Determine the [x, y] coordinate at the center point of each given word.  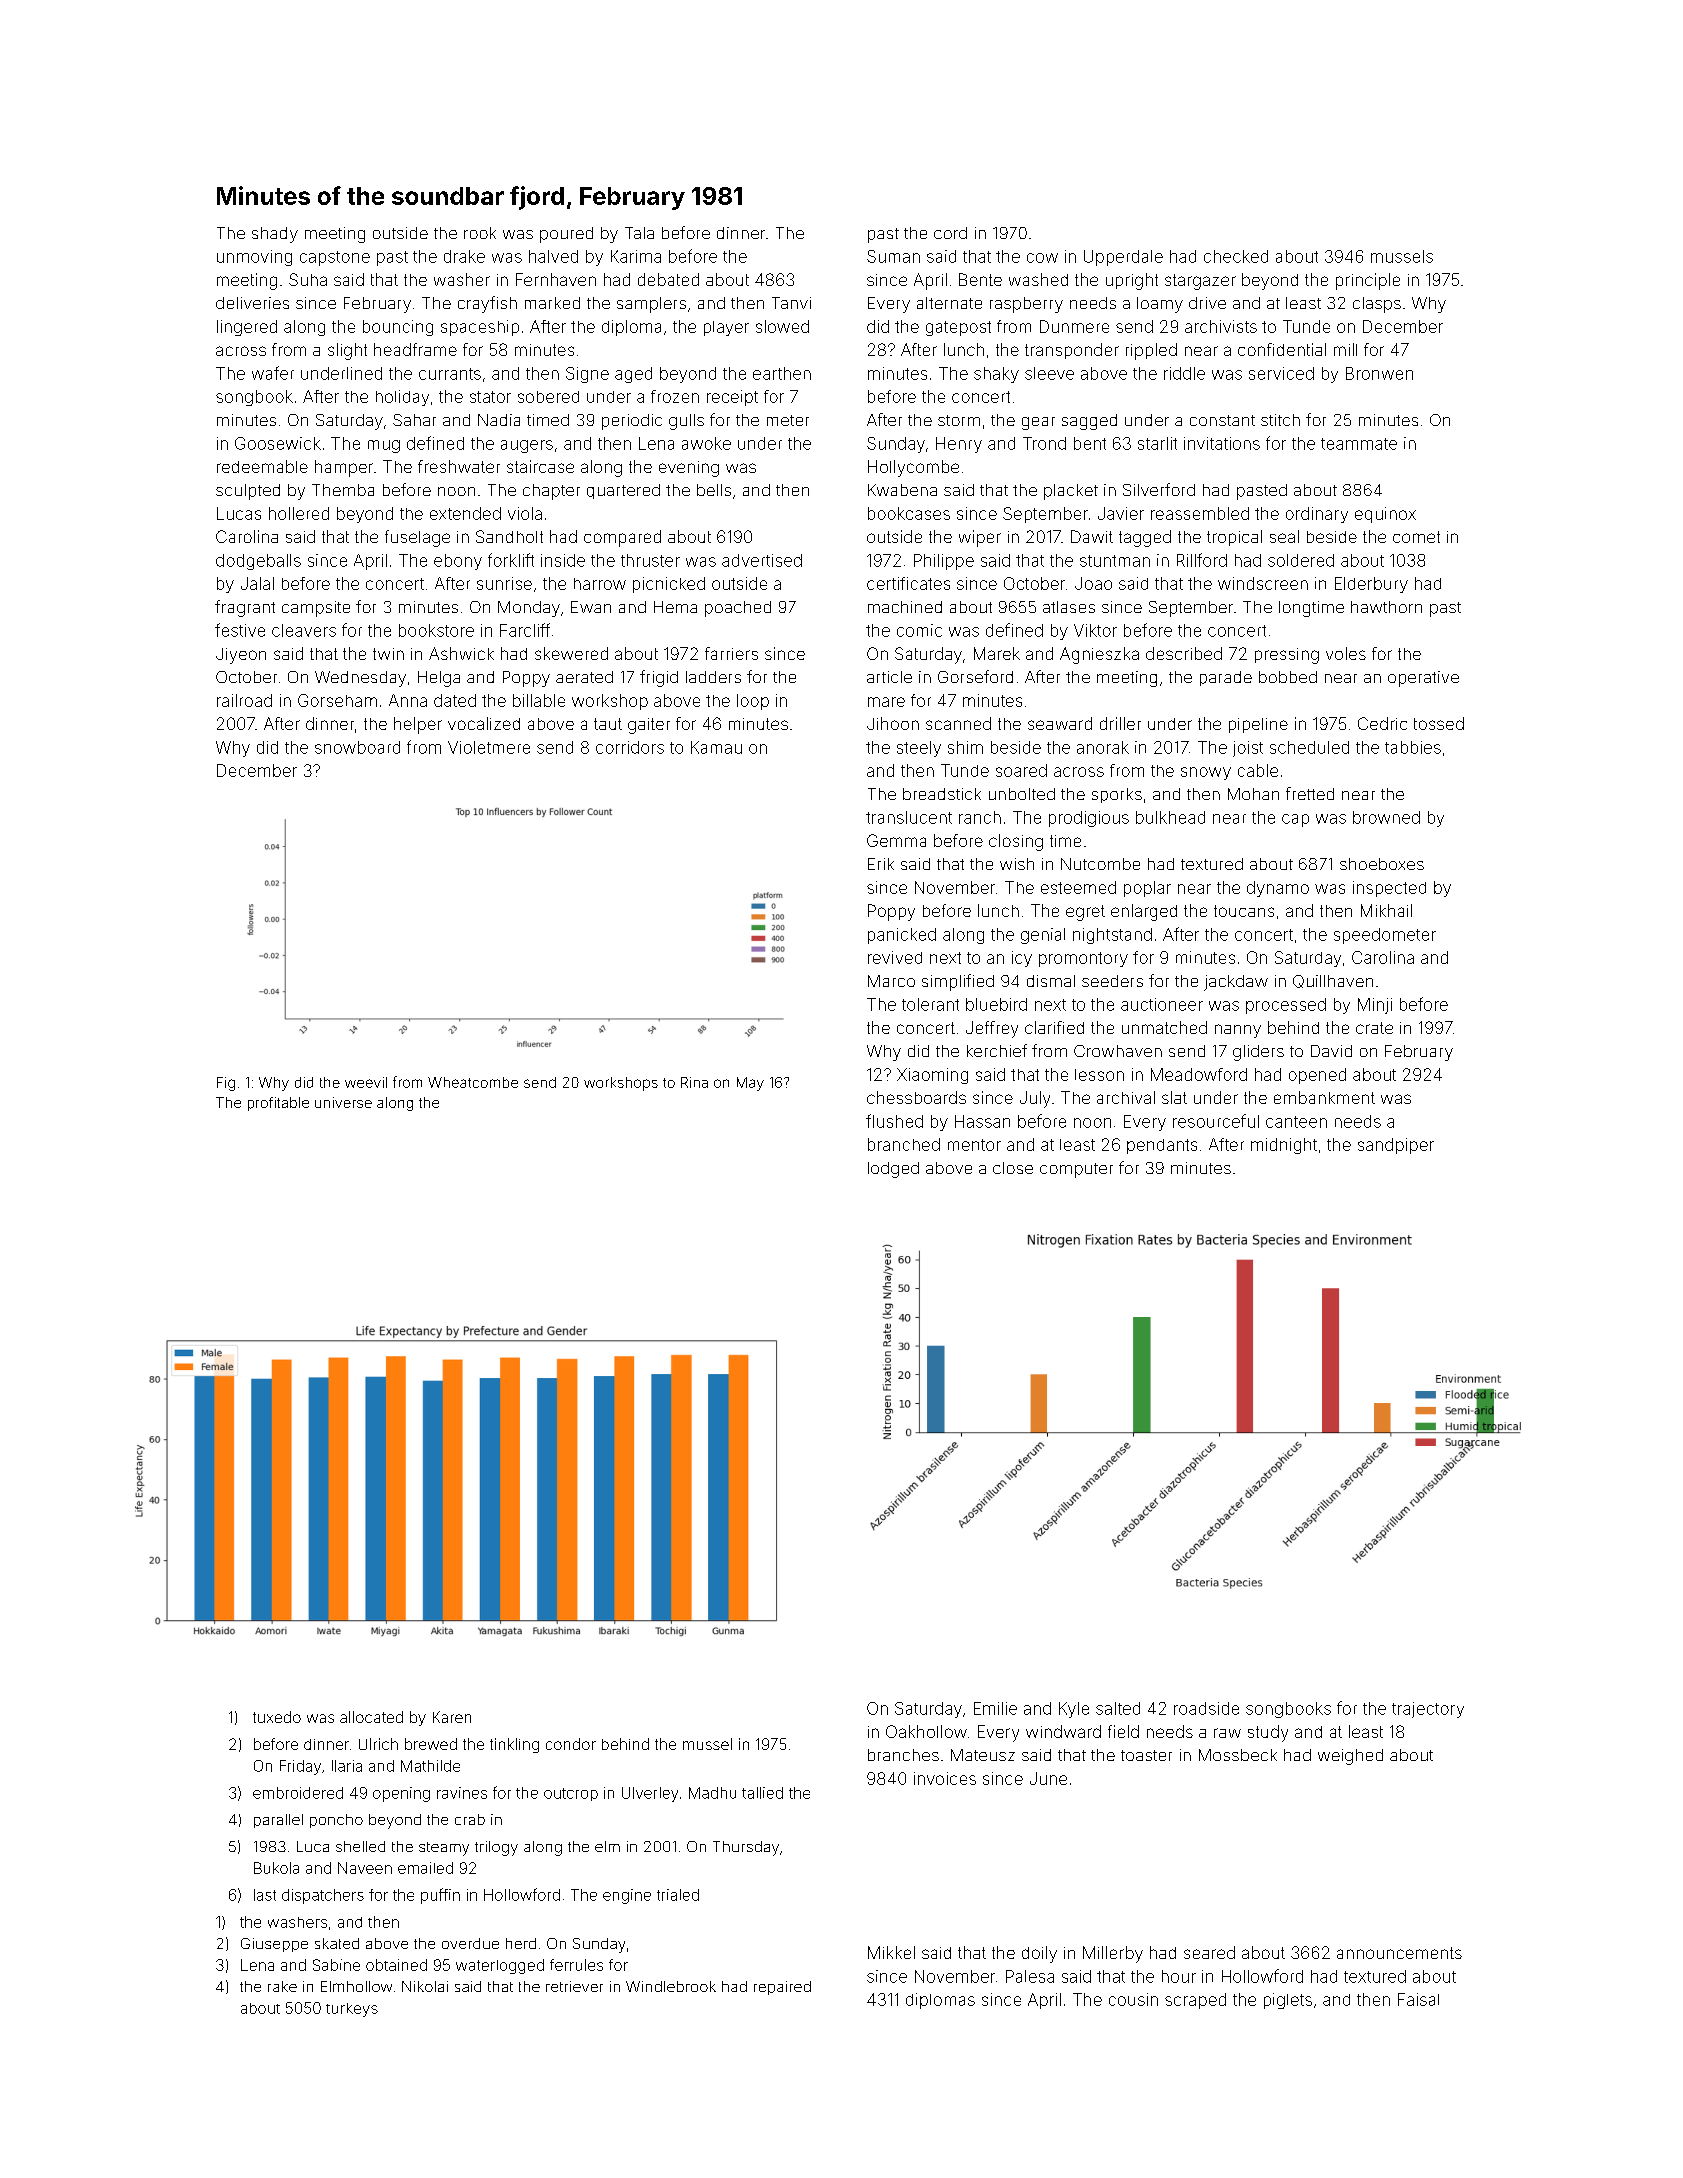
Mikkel [891, 1952]
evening [689, 469]
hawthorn [1386, 607]
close [1013, 1168]
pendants [1162, 1146]
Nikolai [425, 1986]
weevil [366, 1082]
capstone [335, 258]
